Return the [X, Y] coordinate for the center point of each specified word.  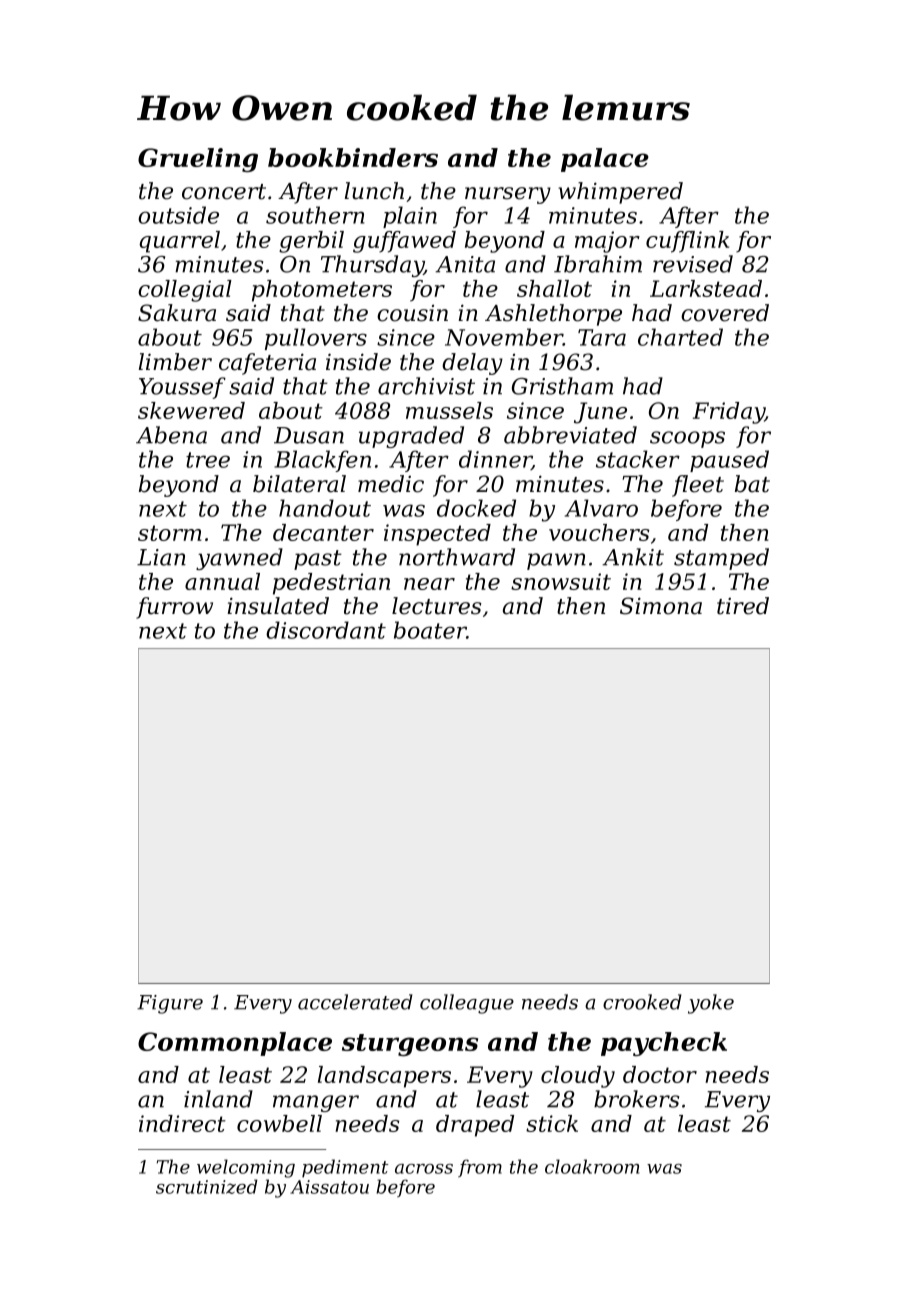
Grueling [198, 160]
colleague [467, 1004]
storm [170, 533]
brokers [636, 1099]
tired [743, 606]
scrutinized [207, 1186]
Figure [170, 1004]
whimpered [620, 193]
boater [430, 630]
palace [605, 160]
